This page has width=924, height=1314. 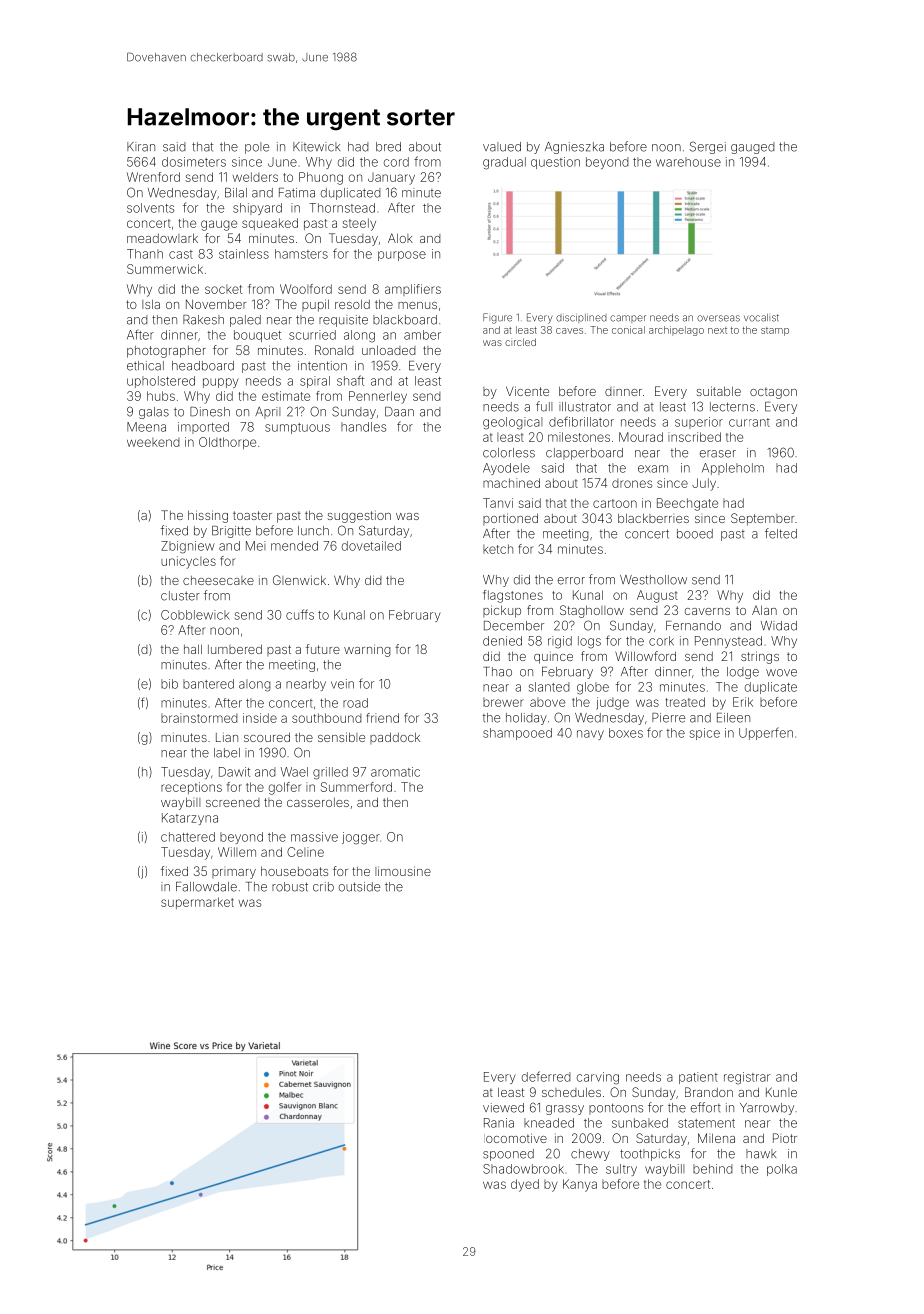 I want to click on bib, so click(x=169, y=684).
